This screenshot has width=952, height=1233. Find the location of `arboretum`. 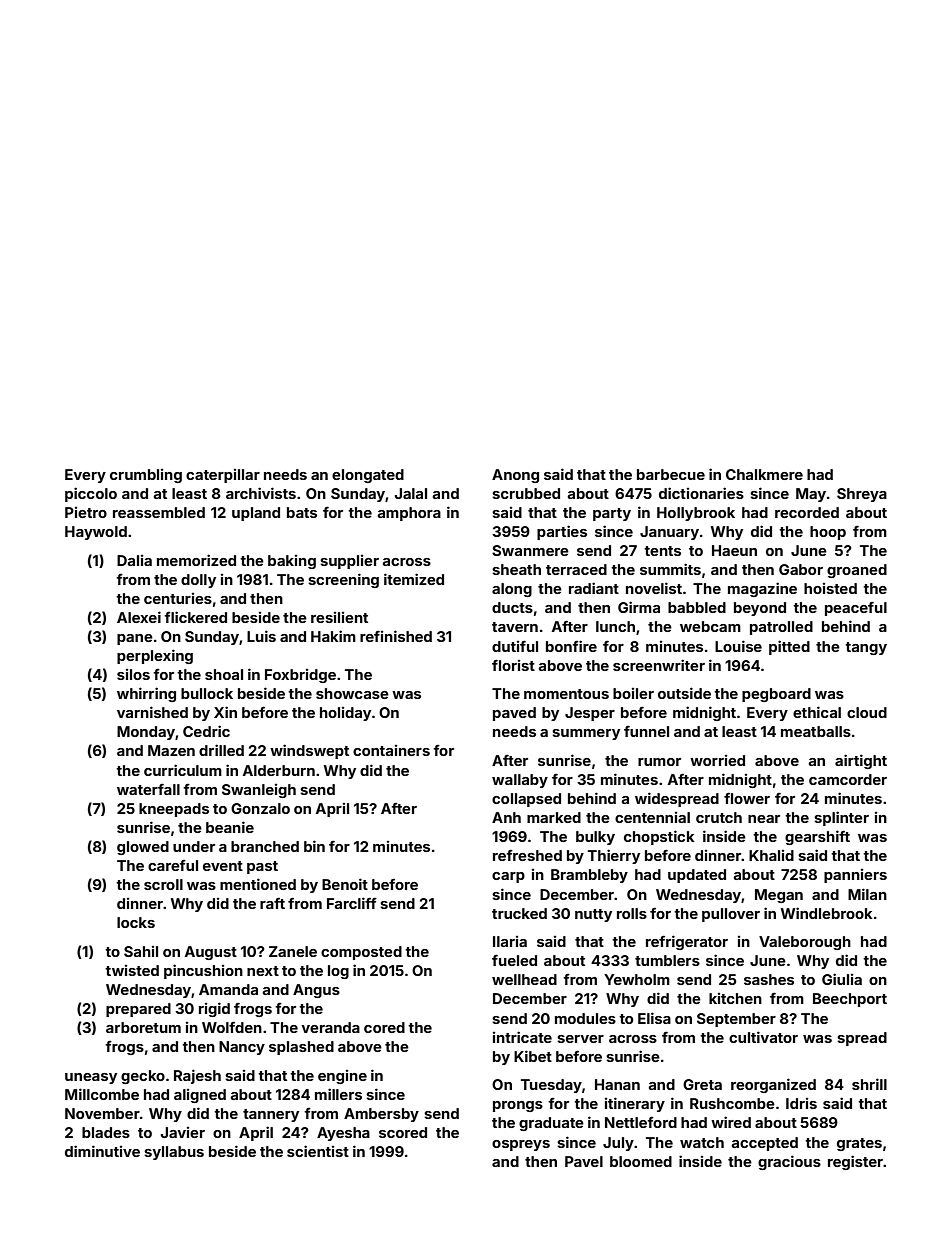

arboretum is located at coordinates (143, 1027).
